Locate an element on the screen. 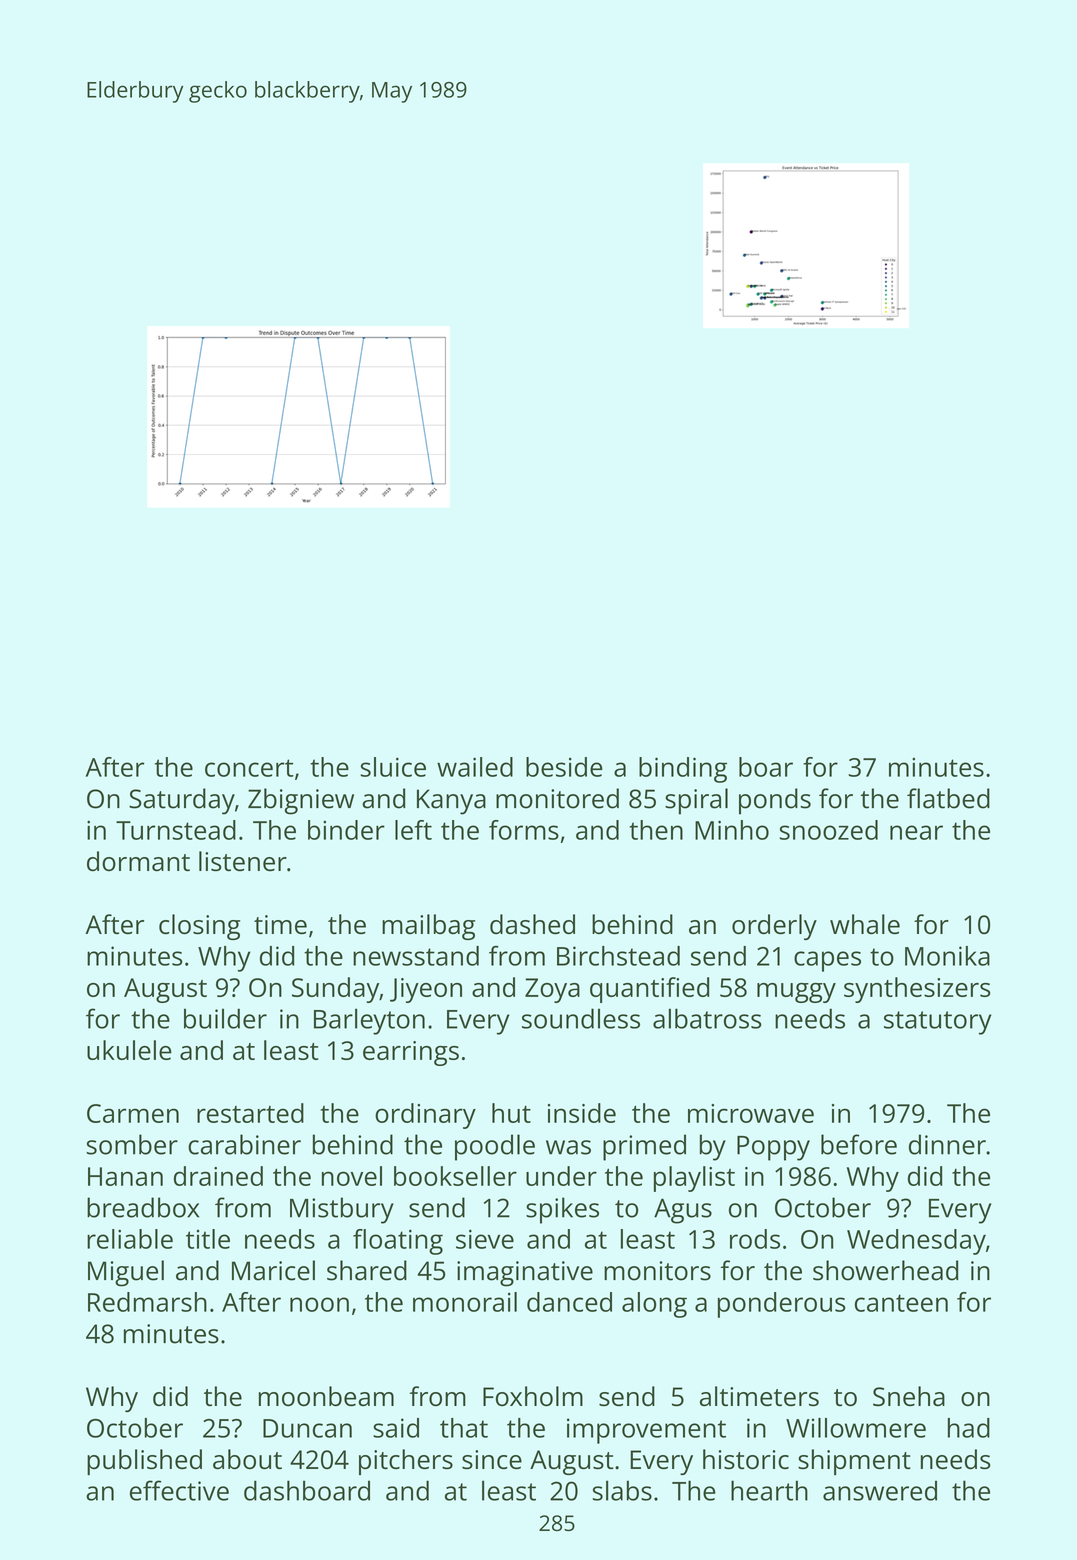  flatbed is located at coordinates (948, 798).
